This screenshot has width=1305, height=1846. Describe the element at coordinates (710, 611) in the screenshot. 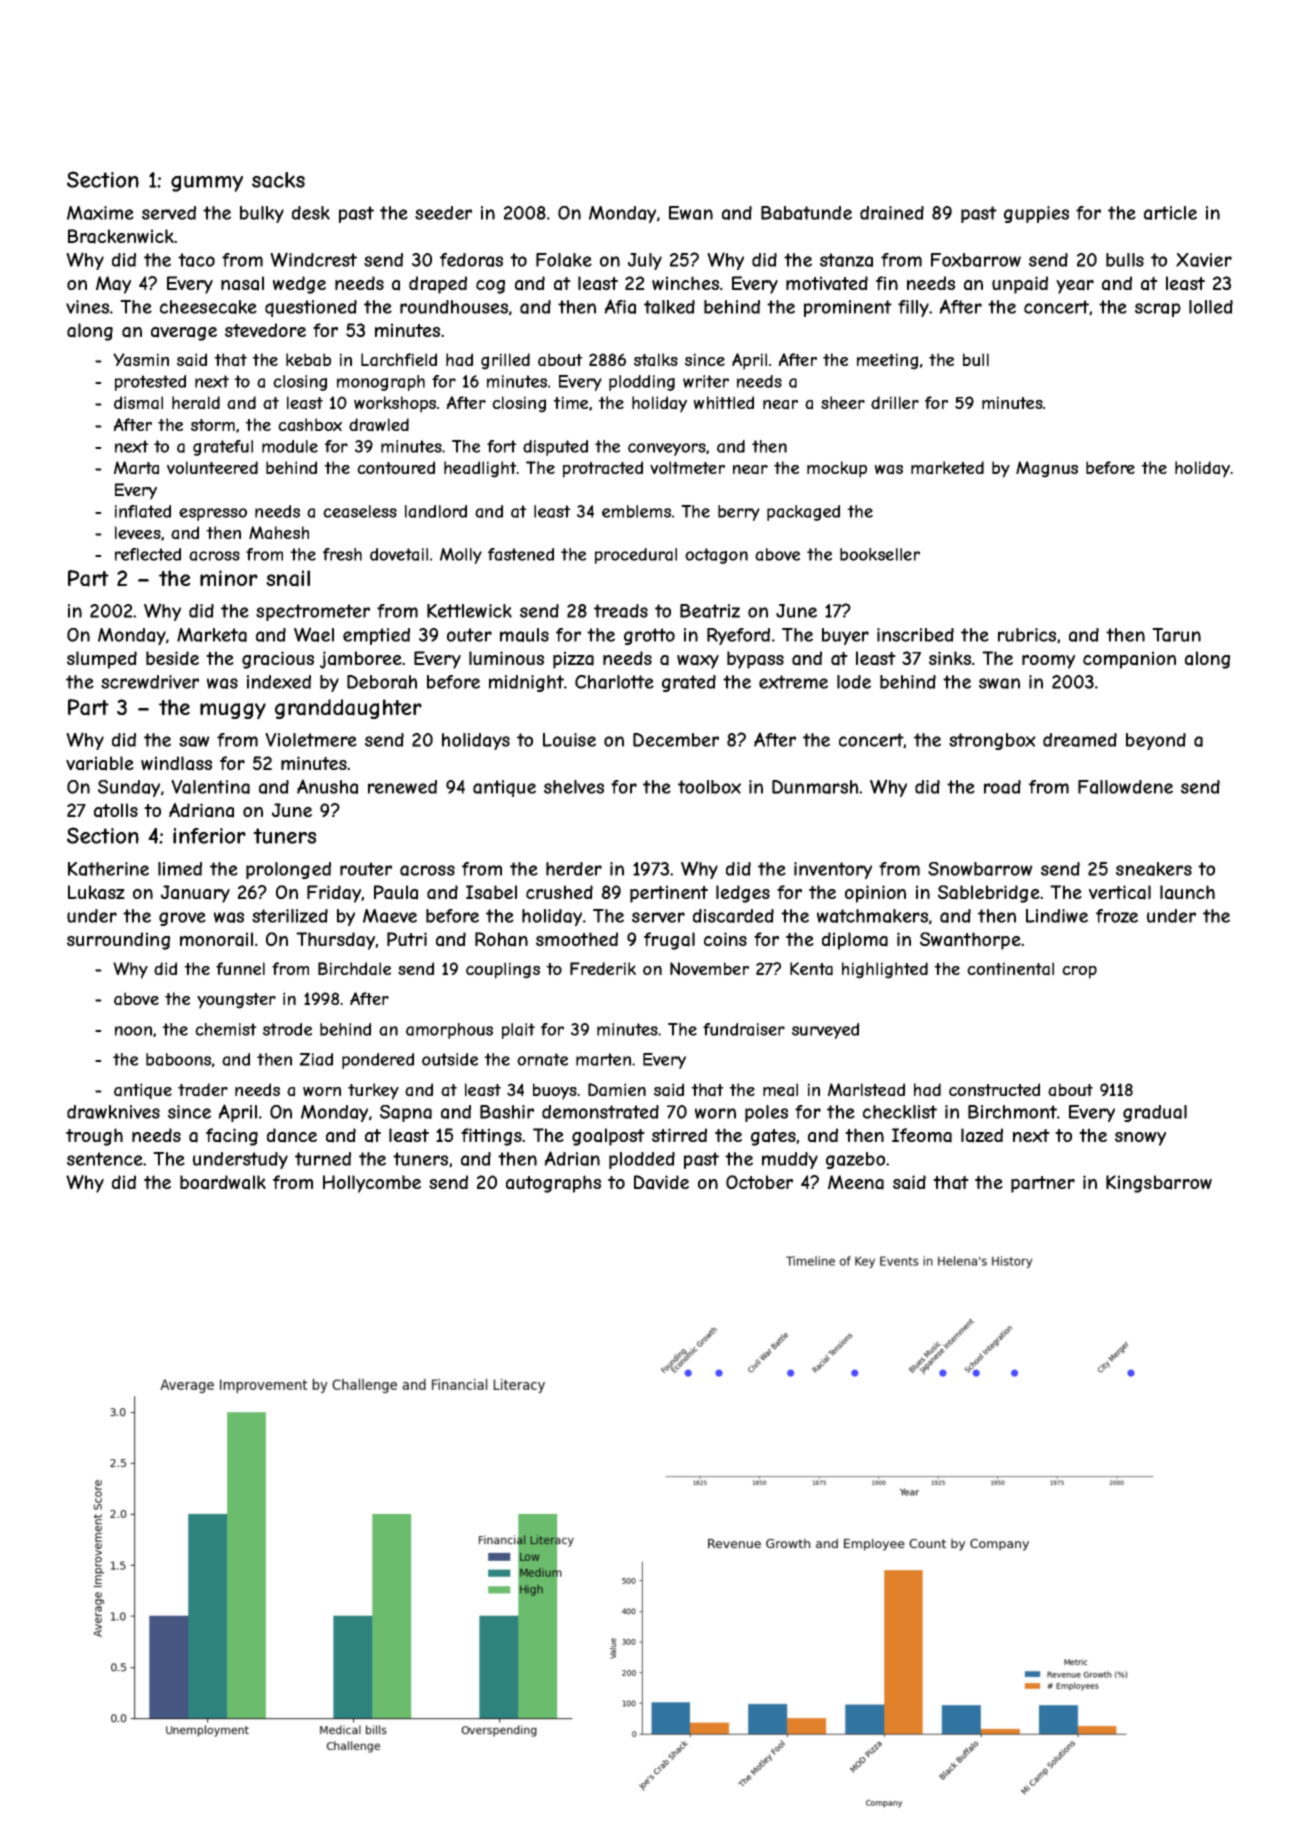

I see `Beatriz` at that location.
